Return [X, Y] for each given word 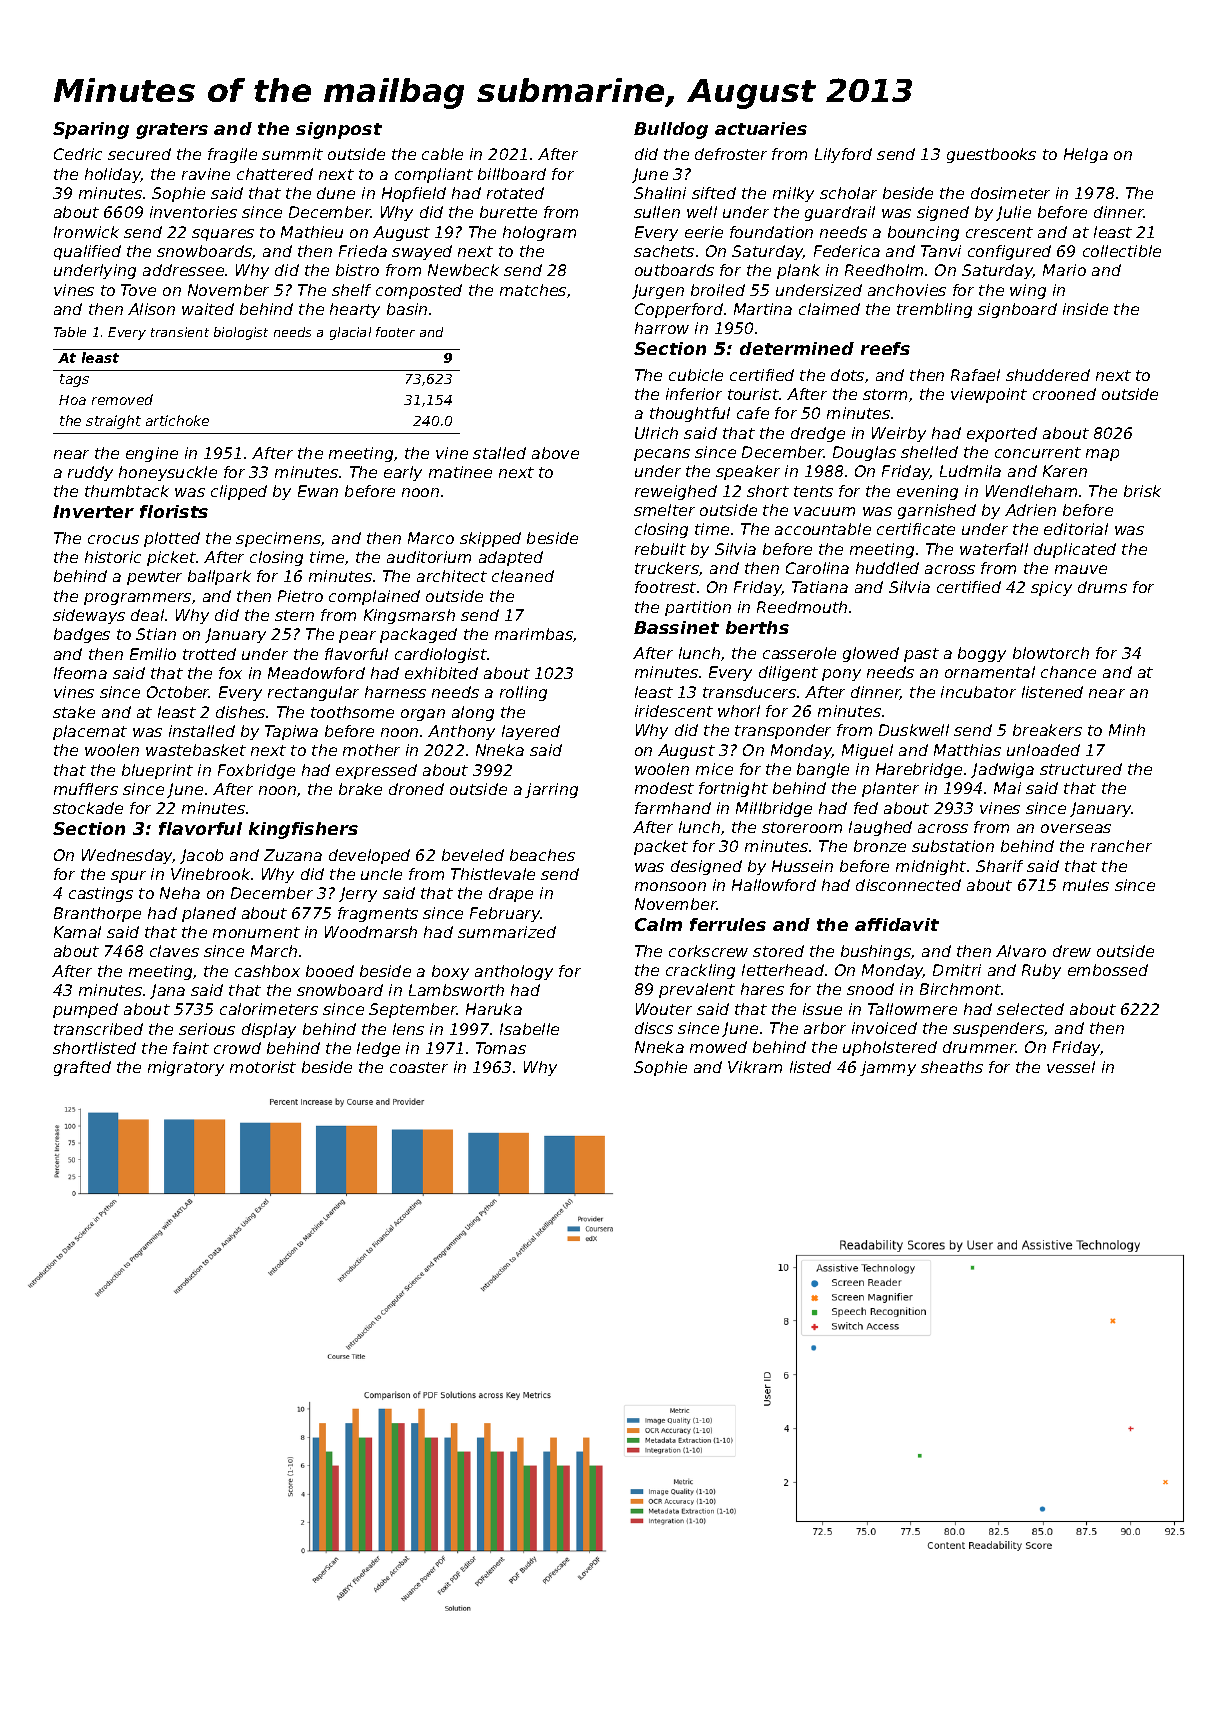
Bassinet [676, 627]
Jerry [358, 894]
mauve [1081, 569]
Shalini [660, 193]
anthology [514, 972]
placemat [90, 732]
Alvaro [1021, 951]
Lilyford [843, 155]
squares [223, 235]
